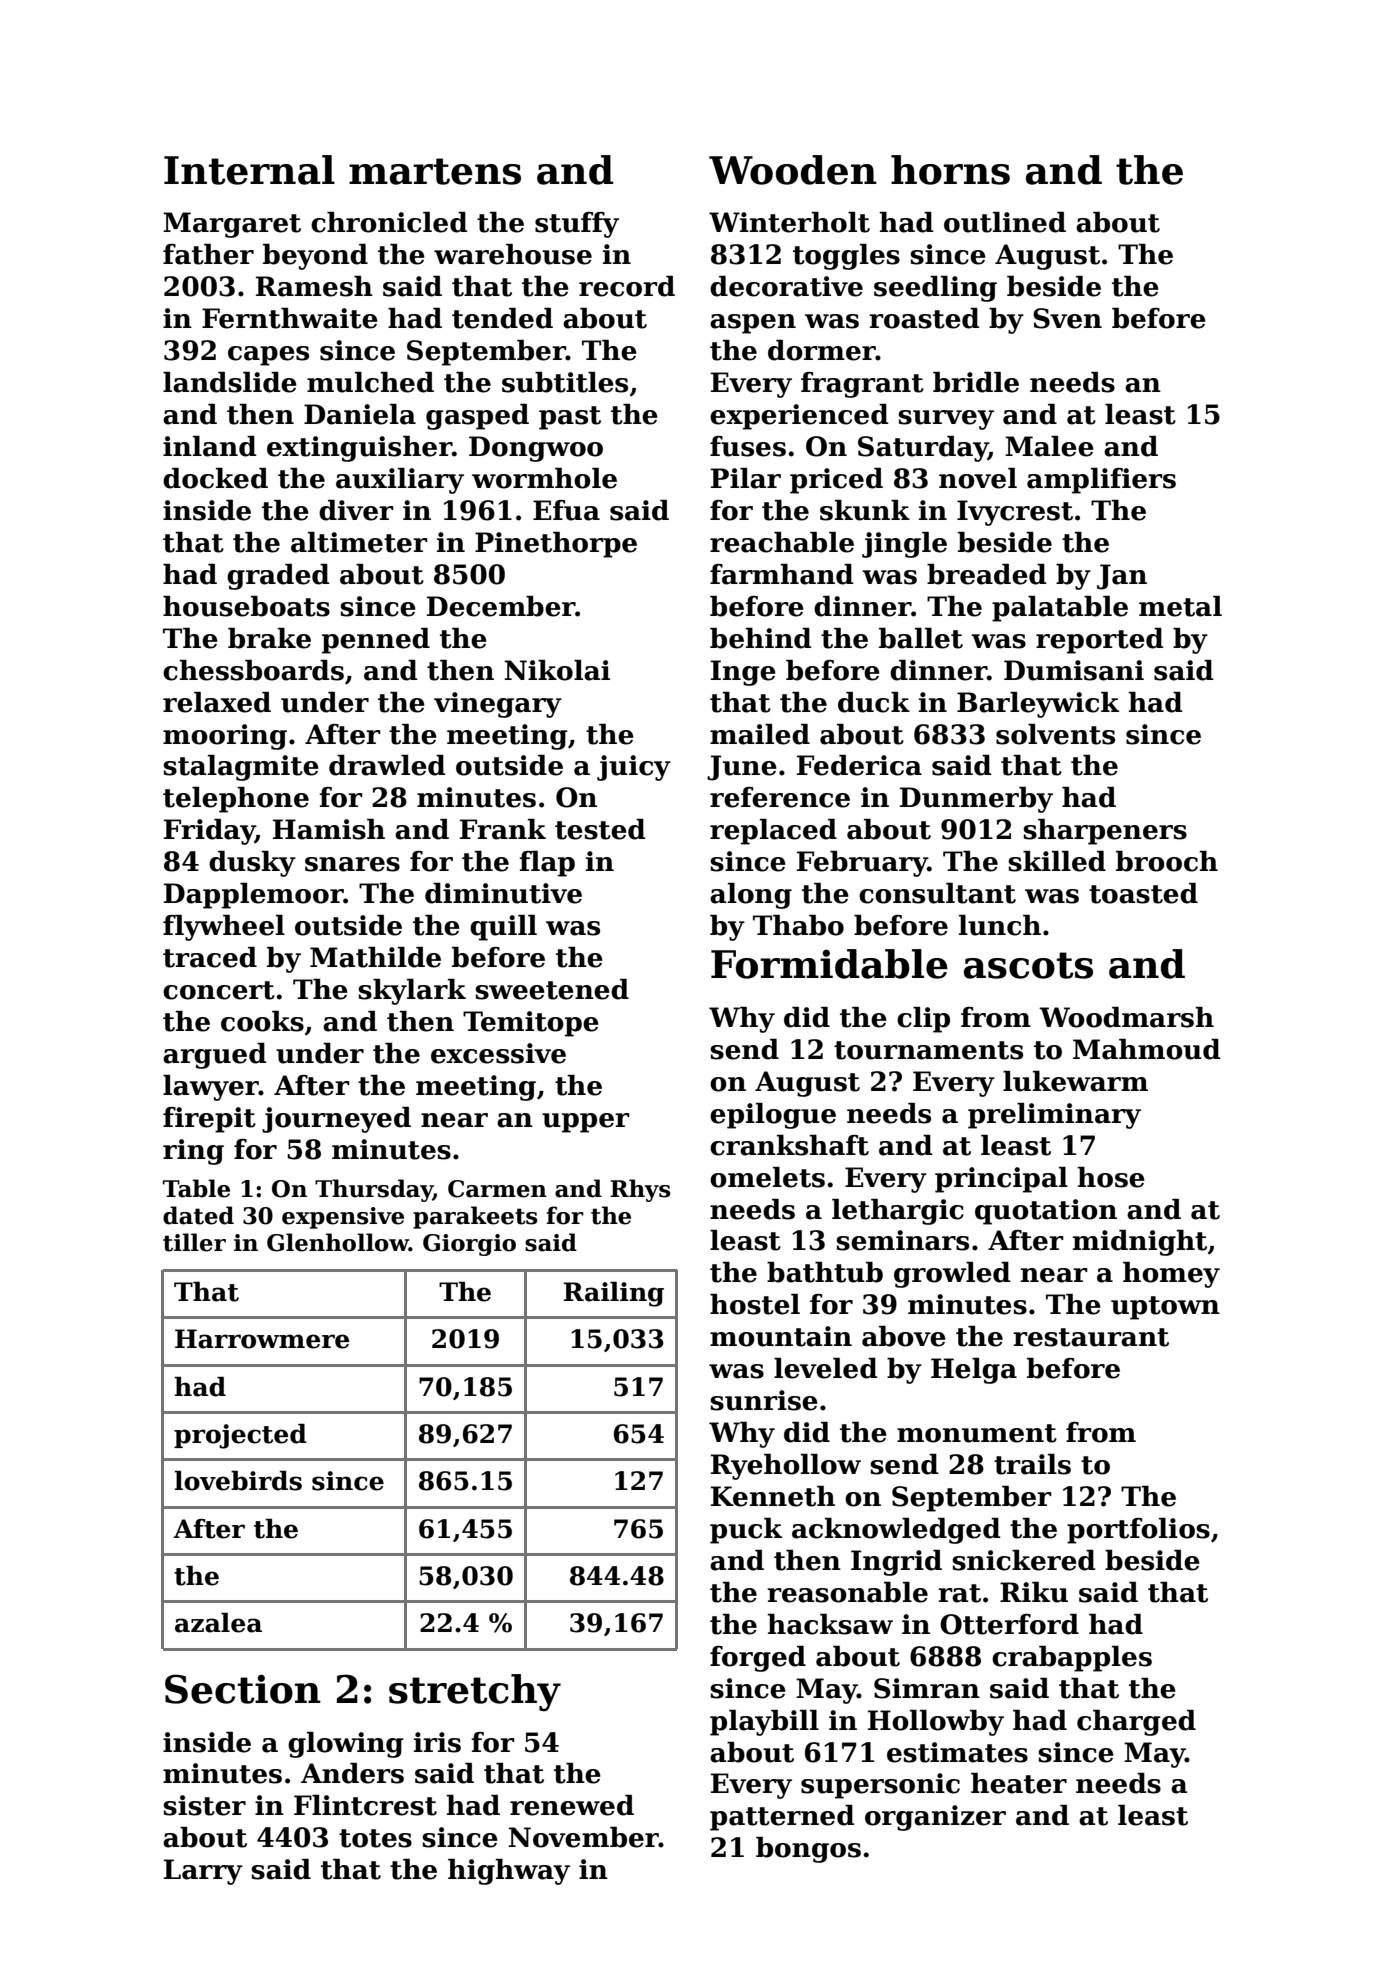  Describe the element at coordinates (808, 1850) in the screenshot. I see `bongos` at that location.
